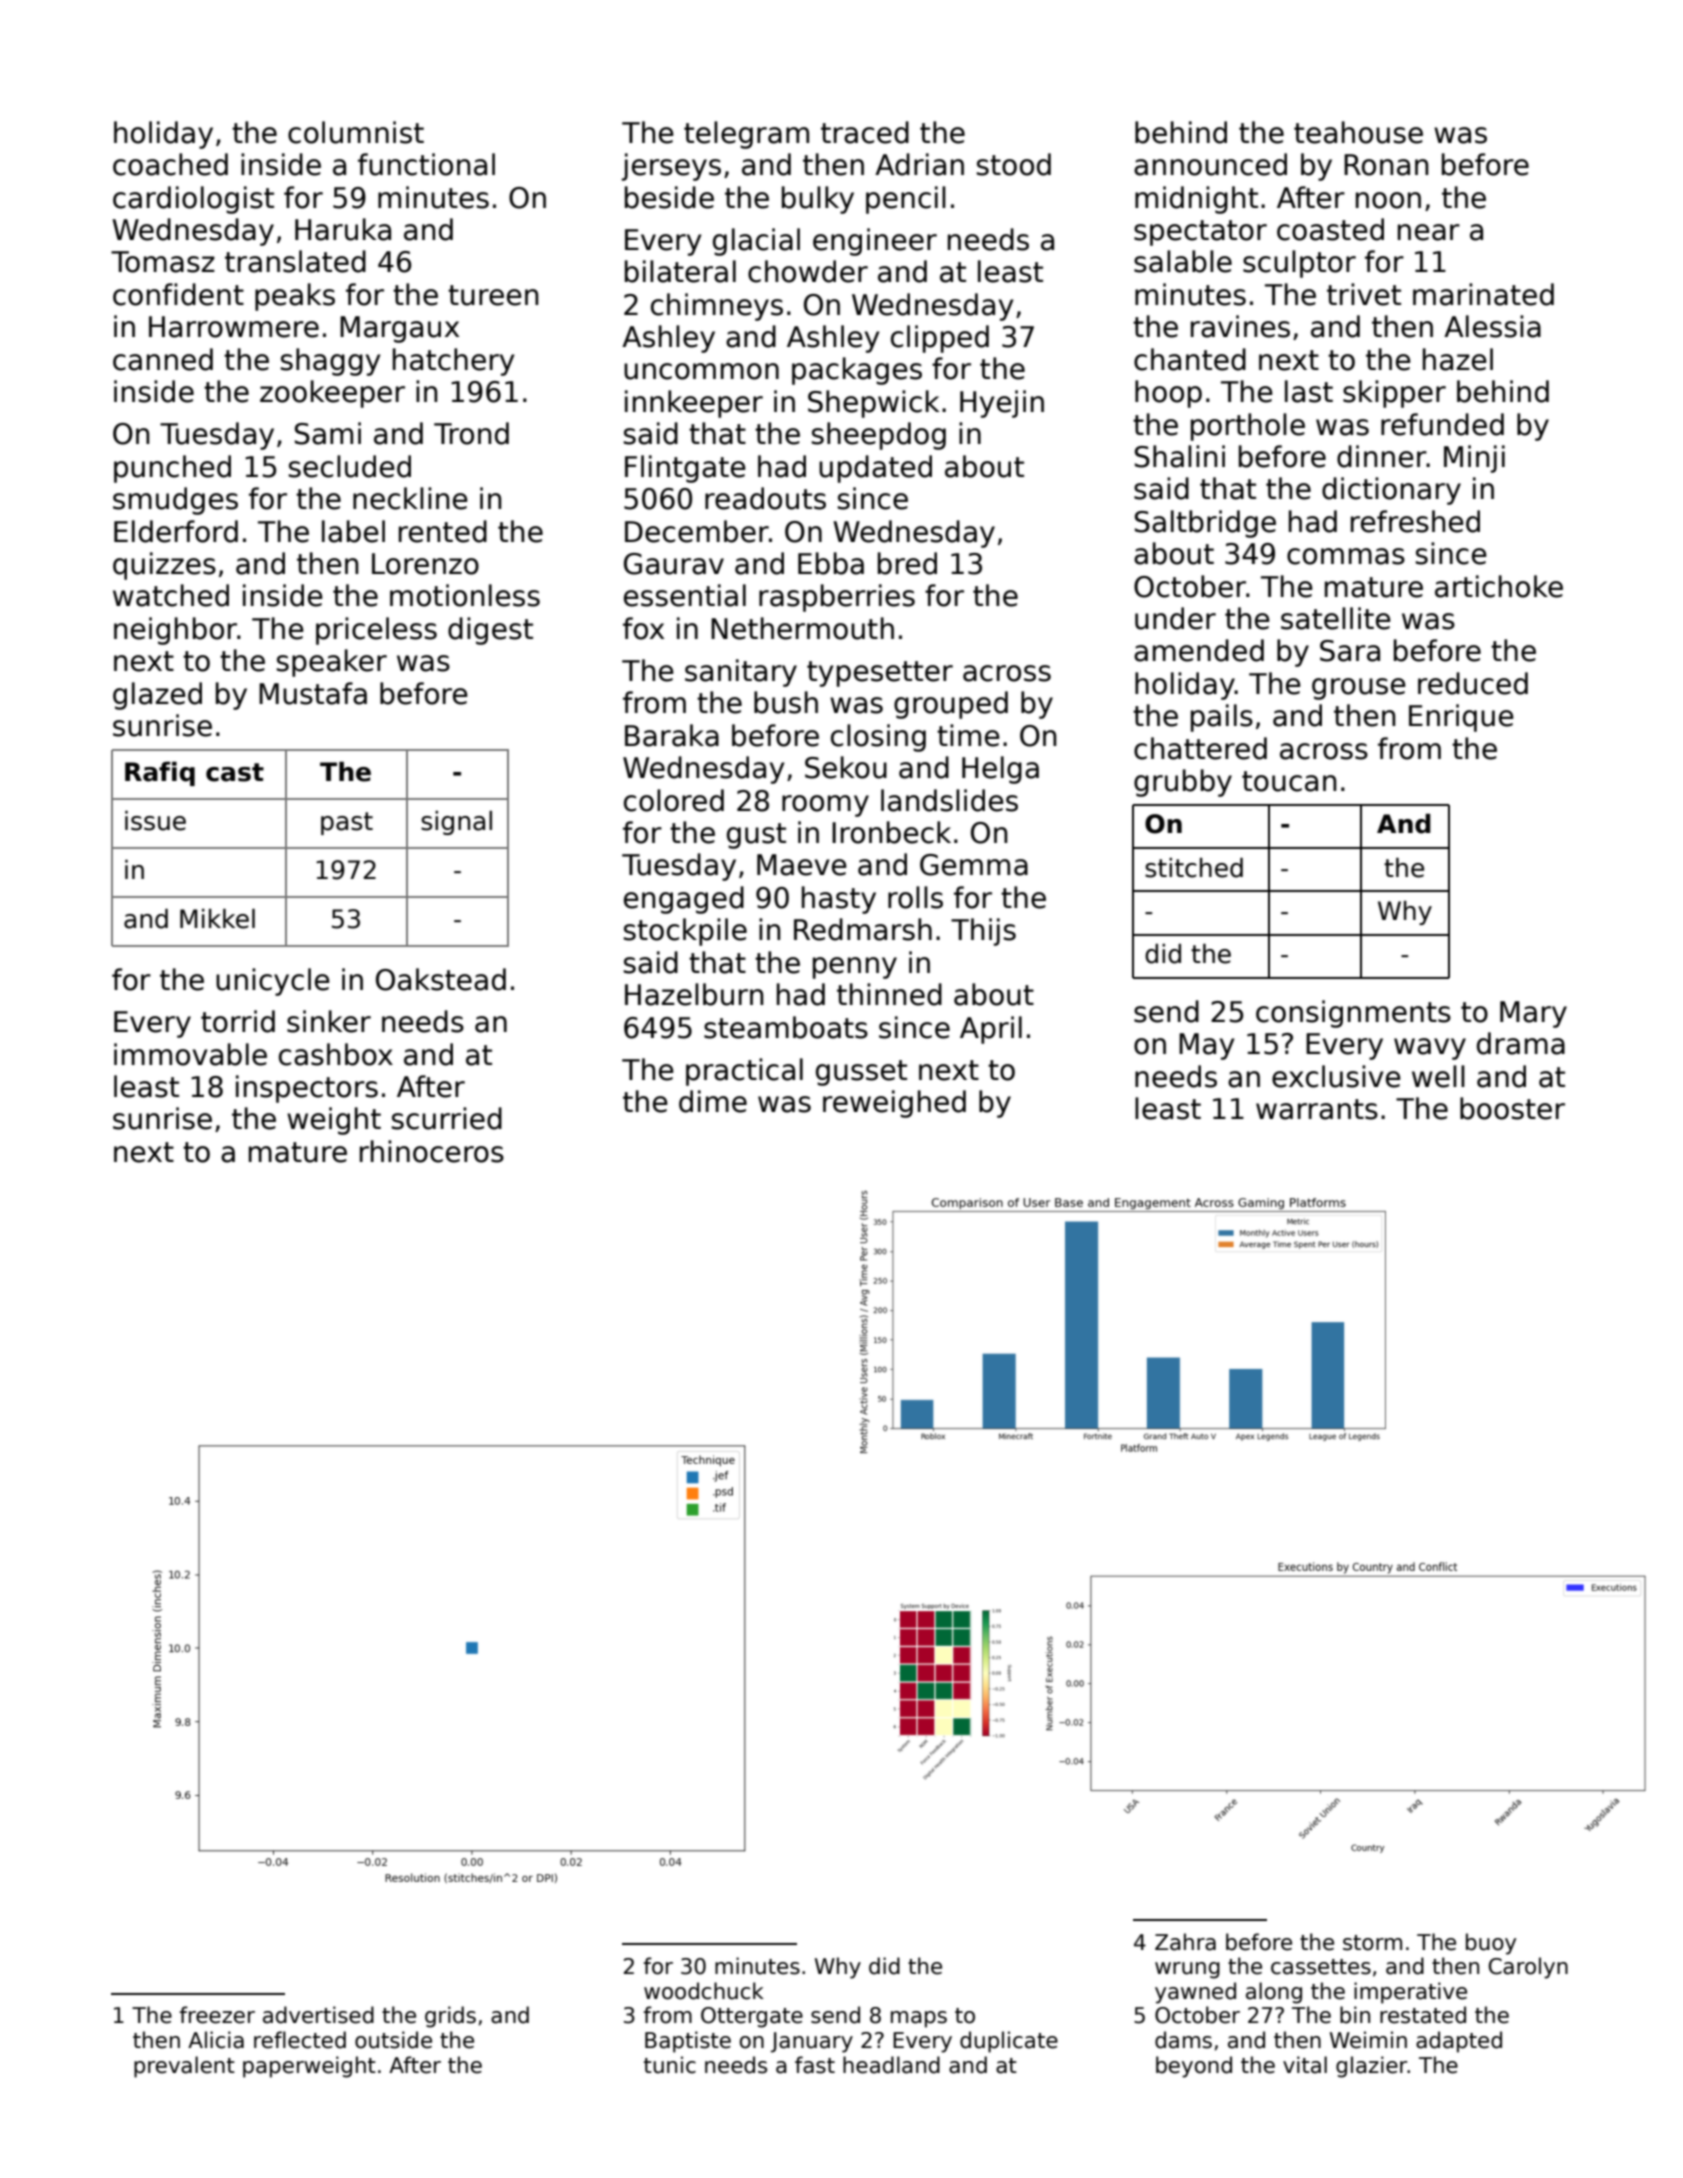 Image resolution: width=1683 pixels, height=2178 pixels. Describe the element at coordinates (432, 1151) in the screenshot. I see `rhinoceros` at that location.
